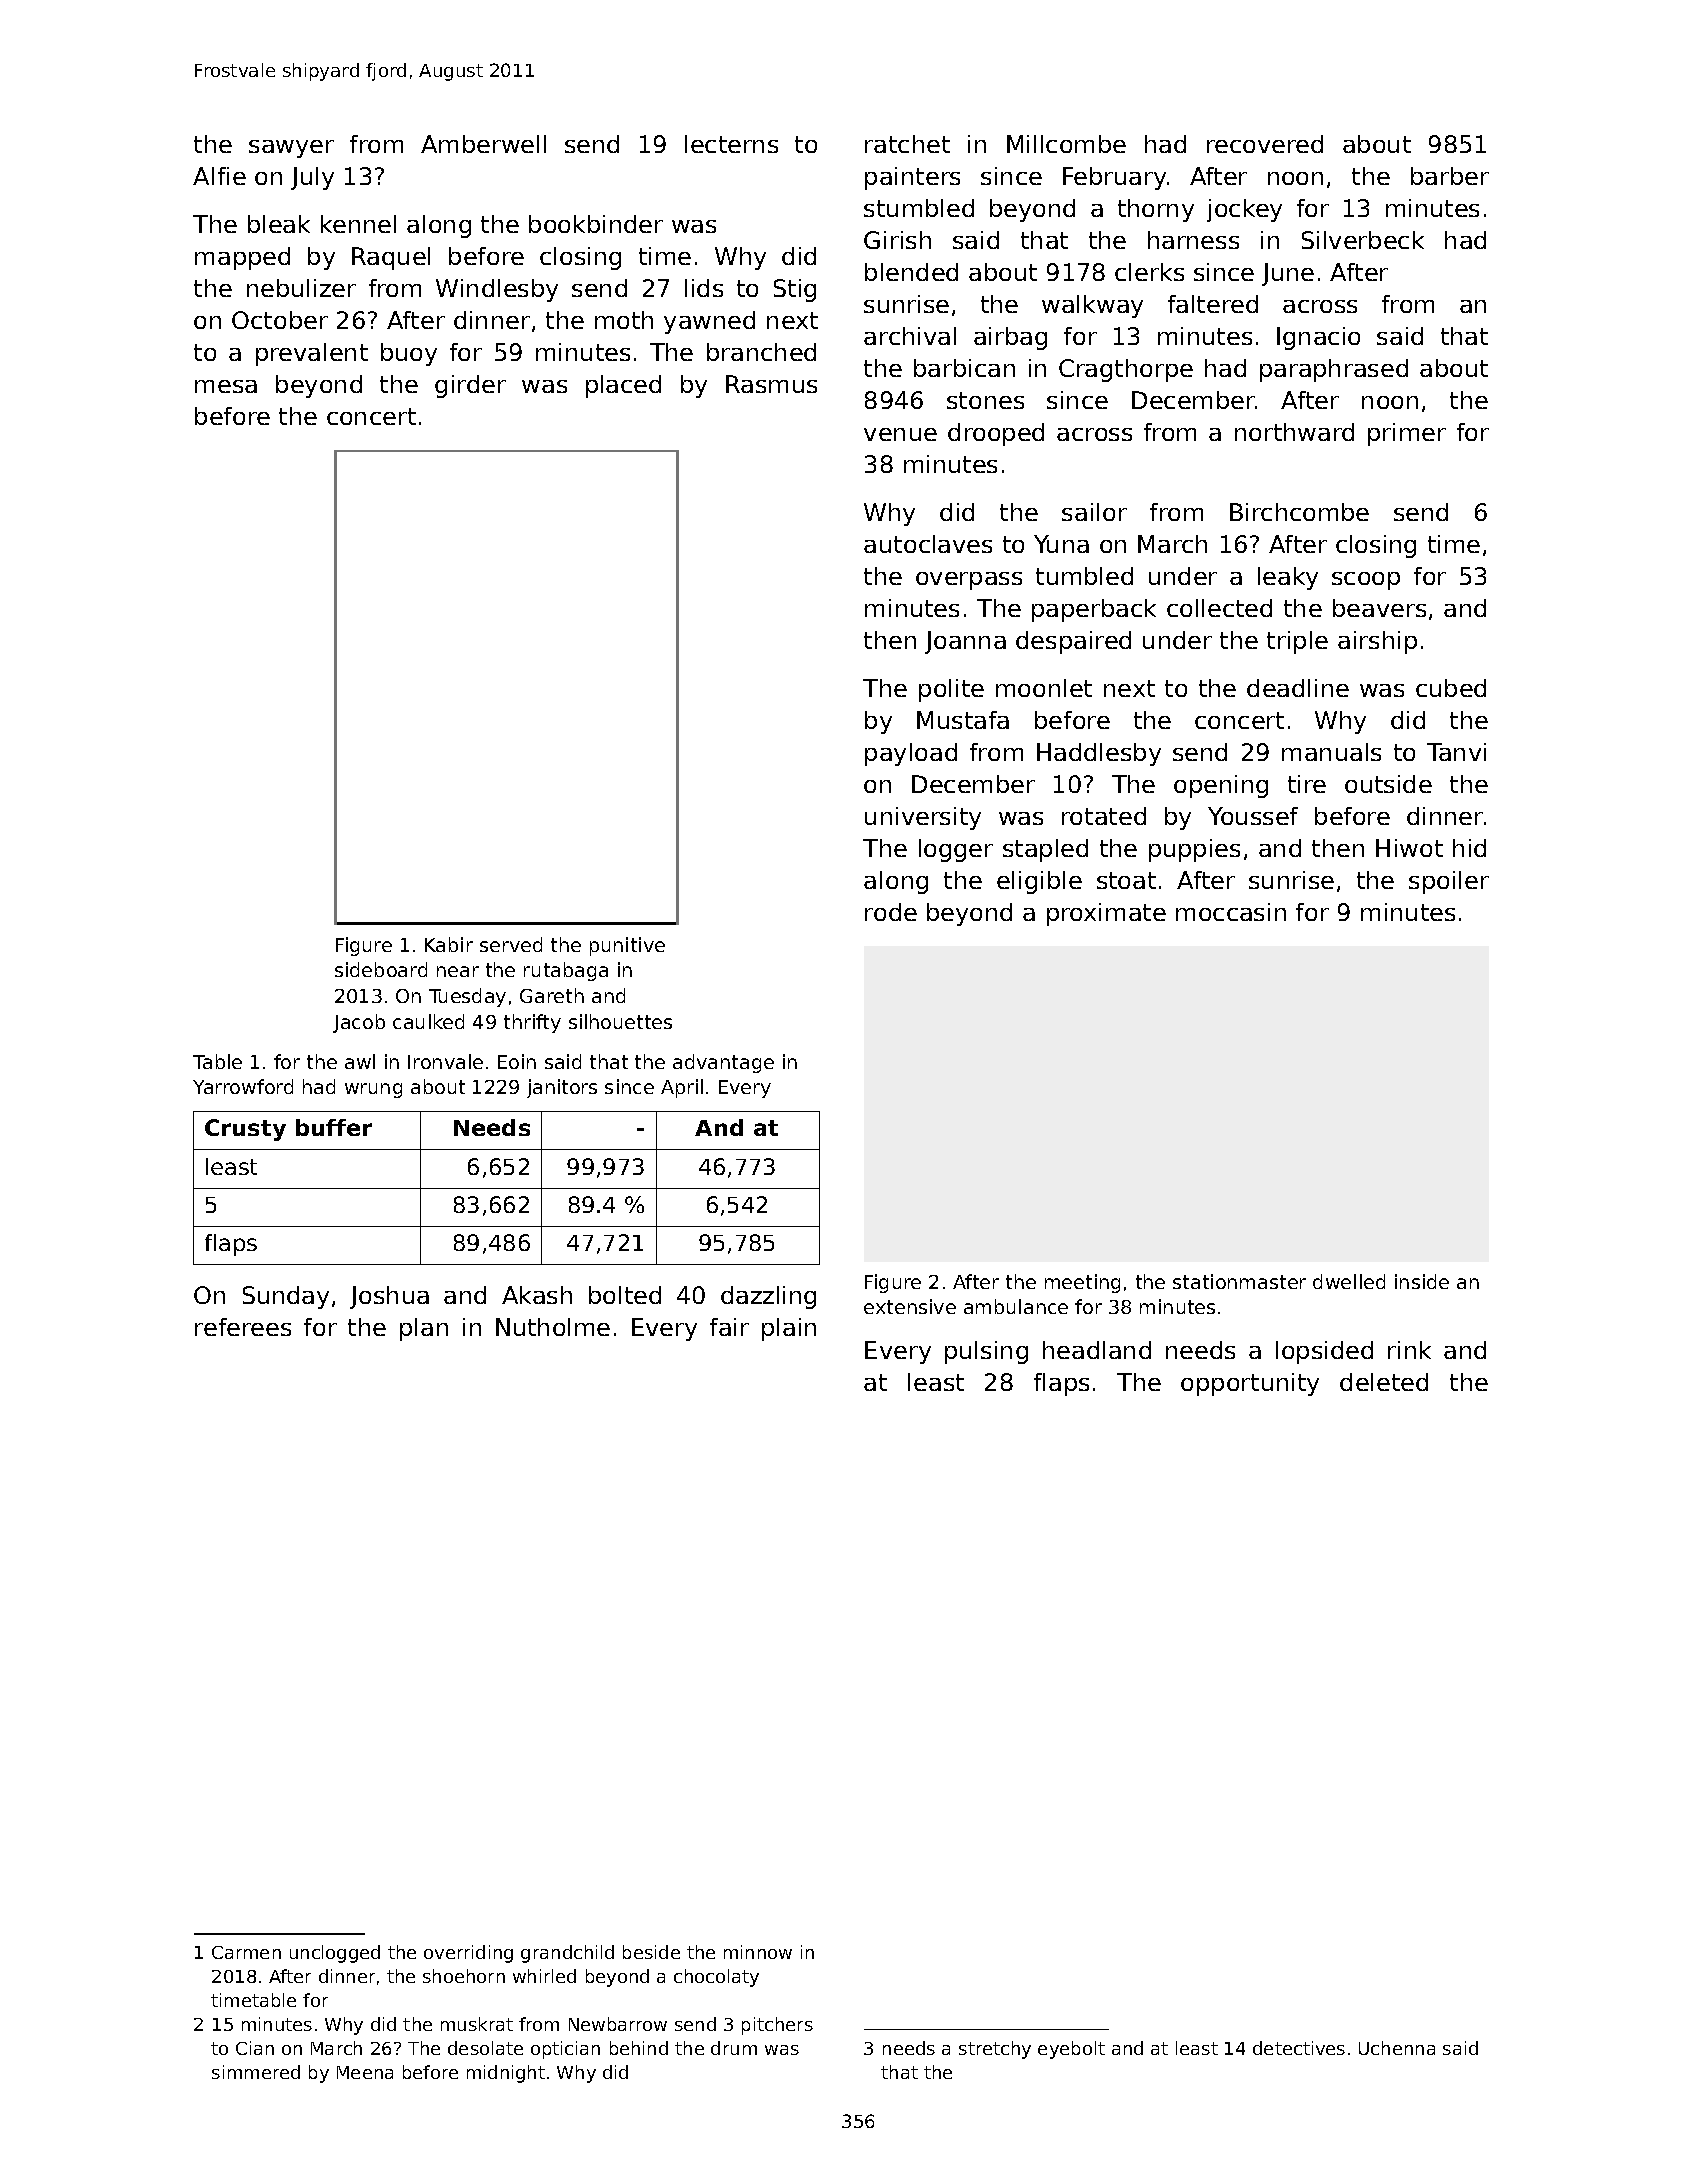 Image resolution: width=1683 pixels, height=2178 pixels. What do you see at coordinates (381, 969) in the screenshot?
I see `sideboard` at bounding box center [381, 969].
